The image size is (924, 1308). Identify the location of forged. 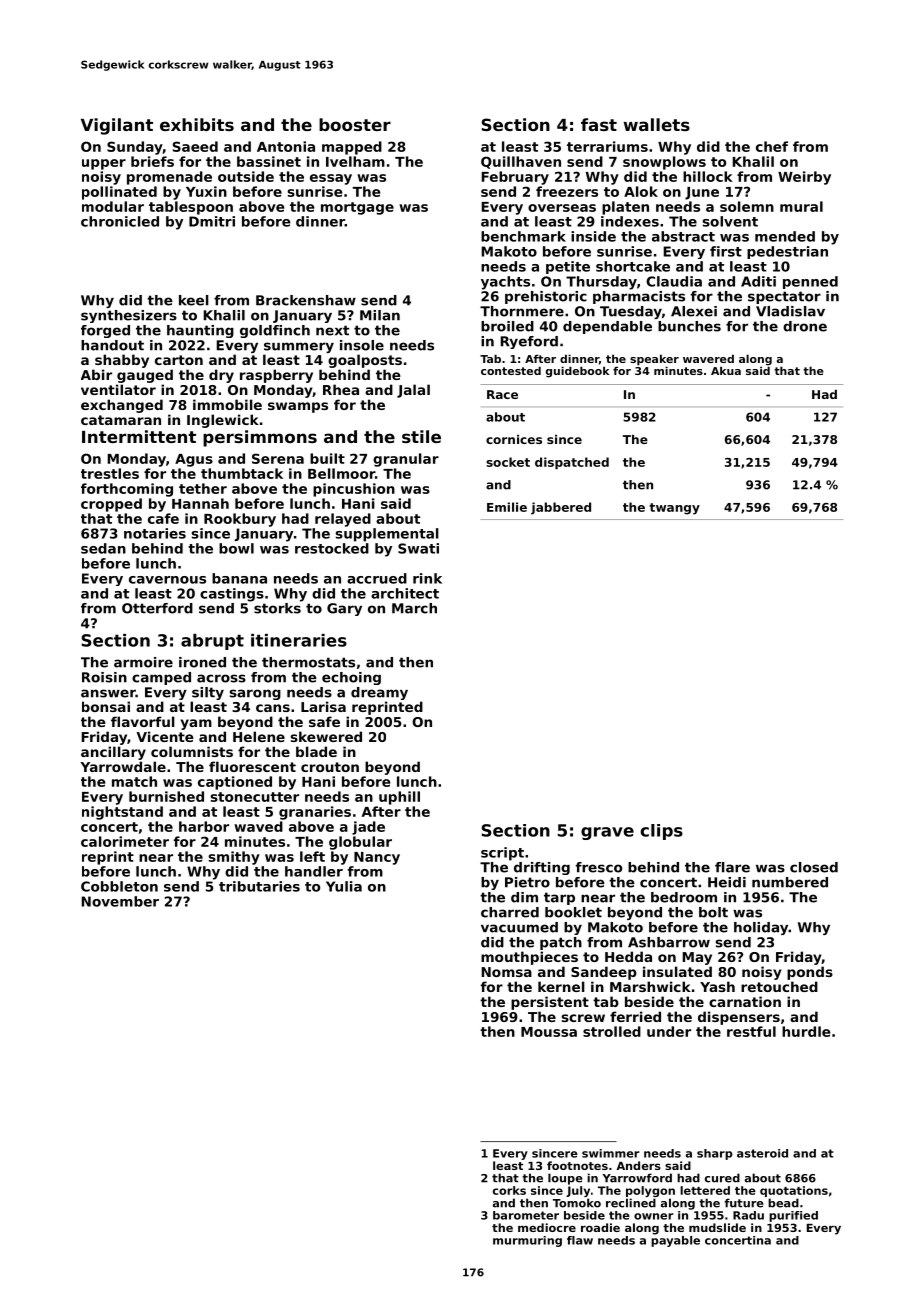
(105, 331).
